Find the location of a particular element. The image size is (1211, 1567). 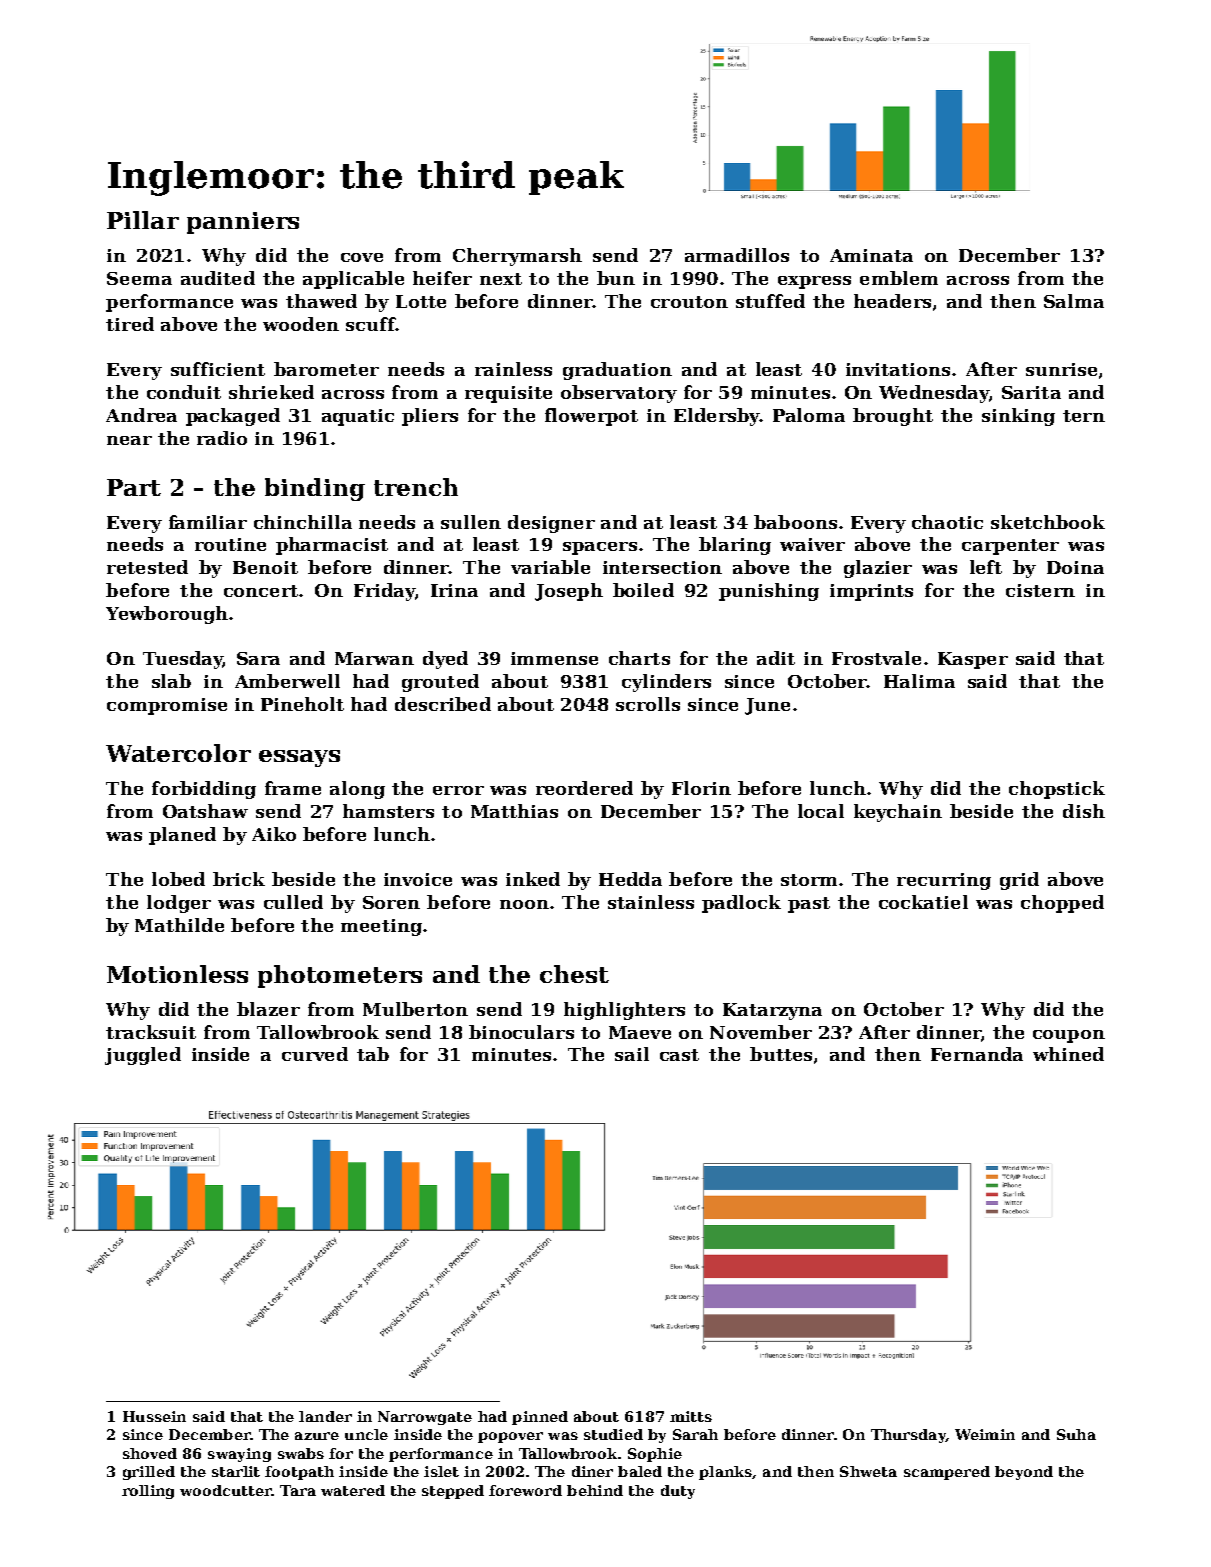

sufficient is located at coordinates (218, 369).
